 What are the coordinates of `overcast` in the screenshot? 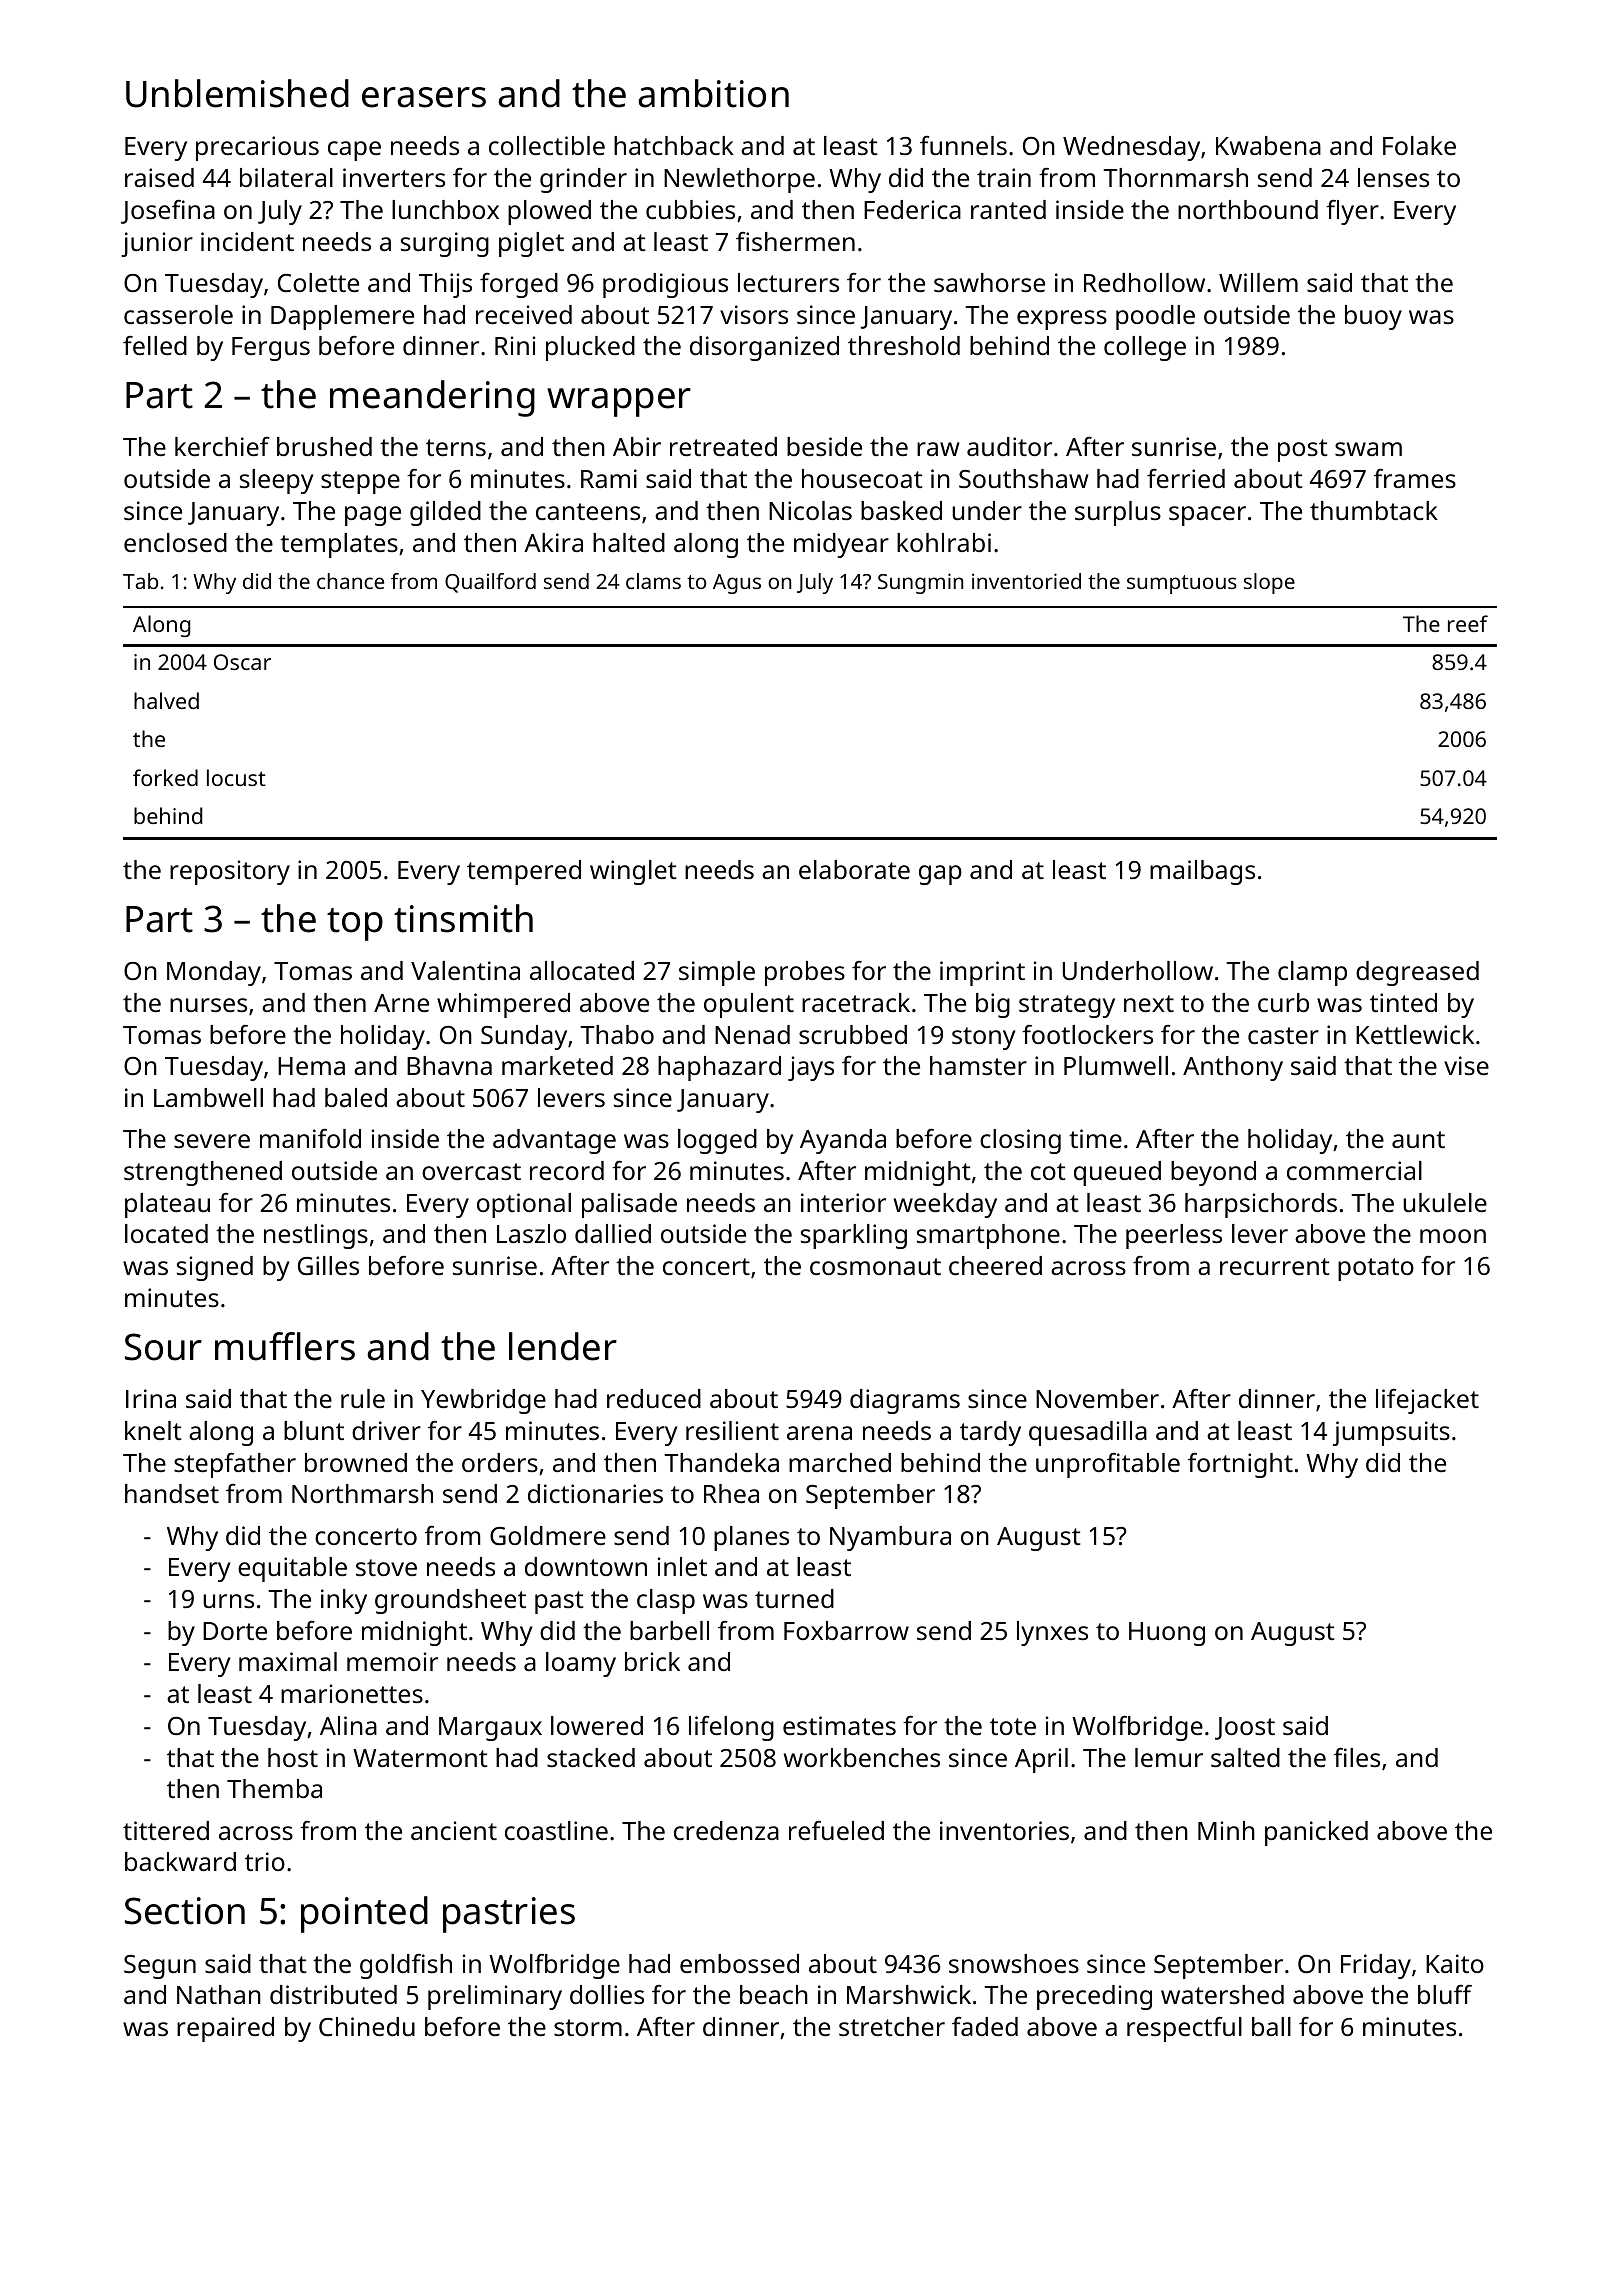 It's located at (471, 1171).
